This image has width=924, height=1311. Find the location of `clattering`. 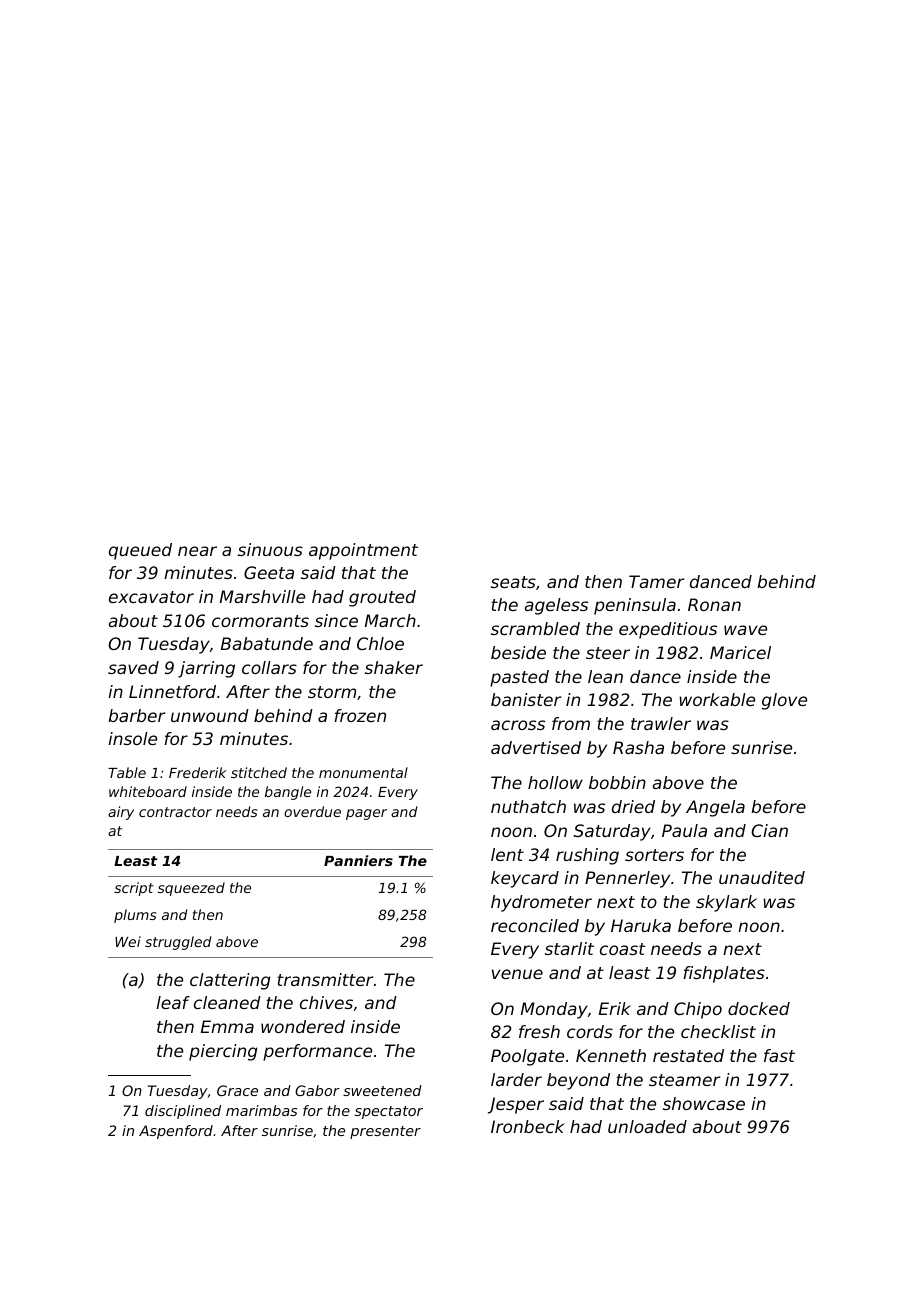

clattering is located at coordinates (230, 981).
